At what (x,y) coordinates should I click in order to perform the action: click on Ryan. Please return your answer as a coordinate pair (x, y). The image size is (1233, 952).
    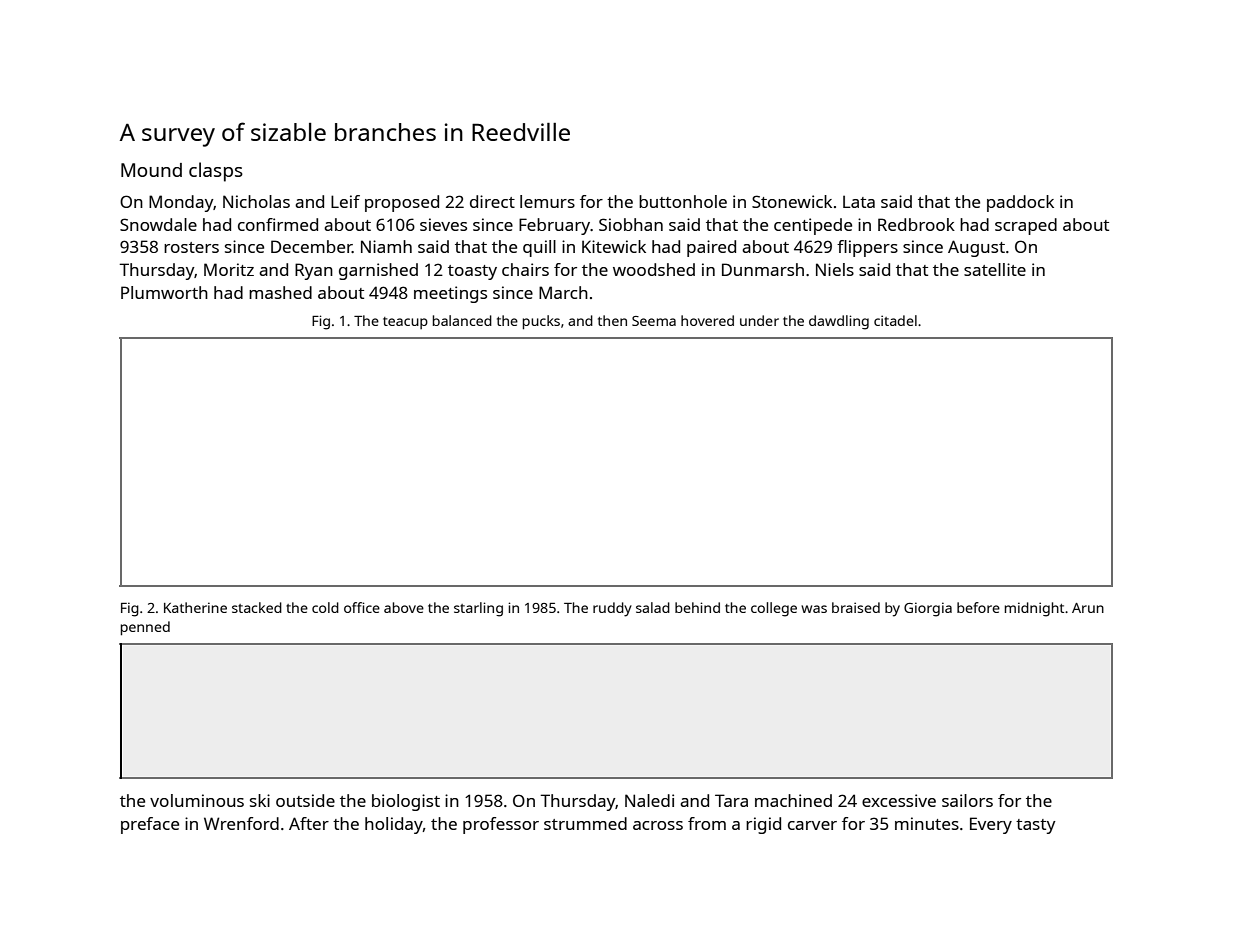
    Looking at the image, I should click on (314, 271).
